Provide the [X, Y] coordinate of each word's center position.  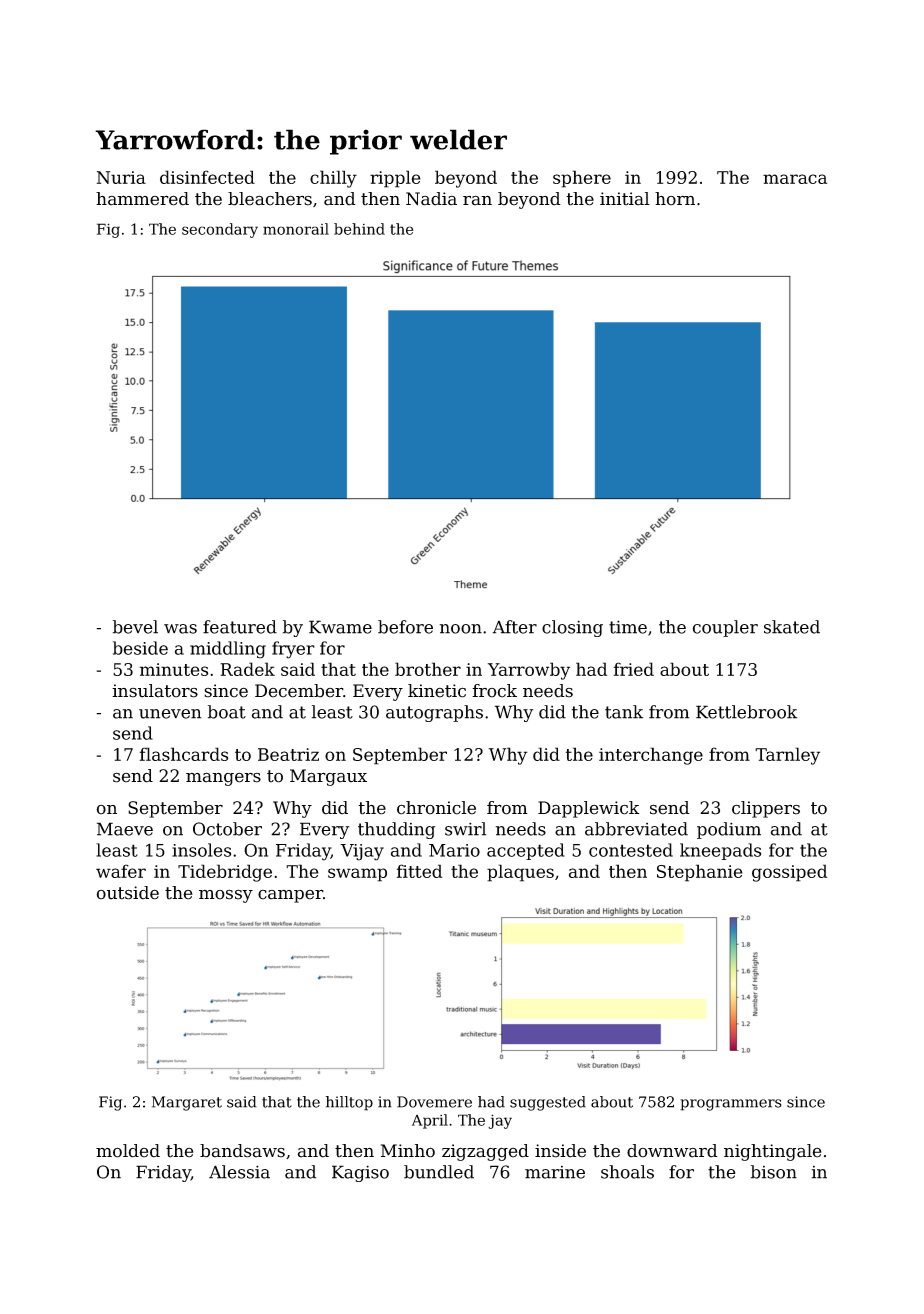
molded [128, 1151]
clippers [766, 809]
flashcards [184, 754]
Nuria [121, 177]
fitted [419, 871]
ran [477, 200]
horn [675, 199]
